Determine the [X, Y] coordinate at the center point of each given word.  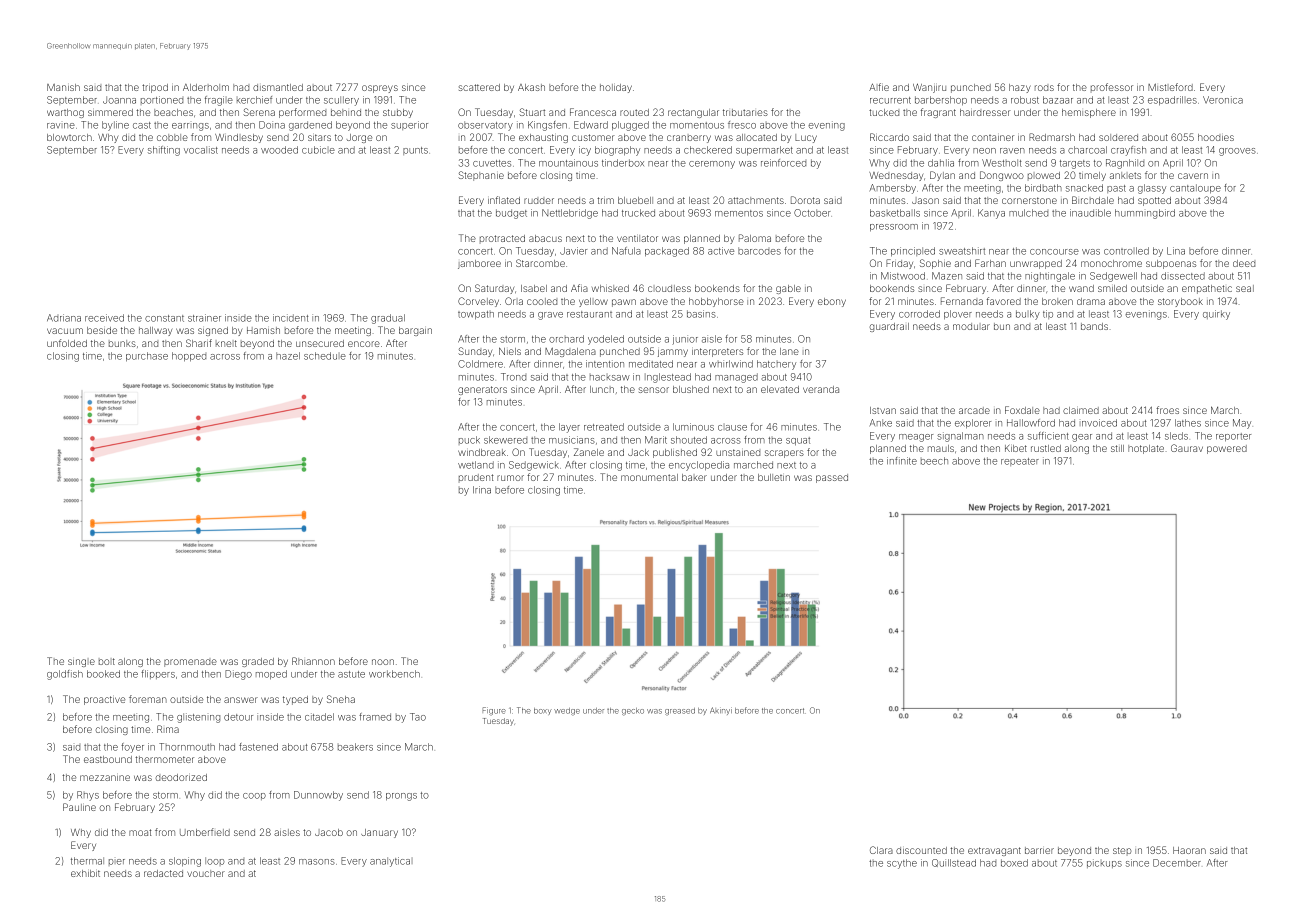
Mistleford [1170, 87]
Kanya [991, 214]
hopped [189, 357]
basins [701, 314]
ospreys [380, 89]
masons [317, 862]
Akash [531, 87]
